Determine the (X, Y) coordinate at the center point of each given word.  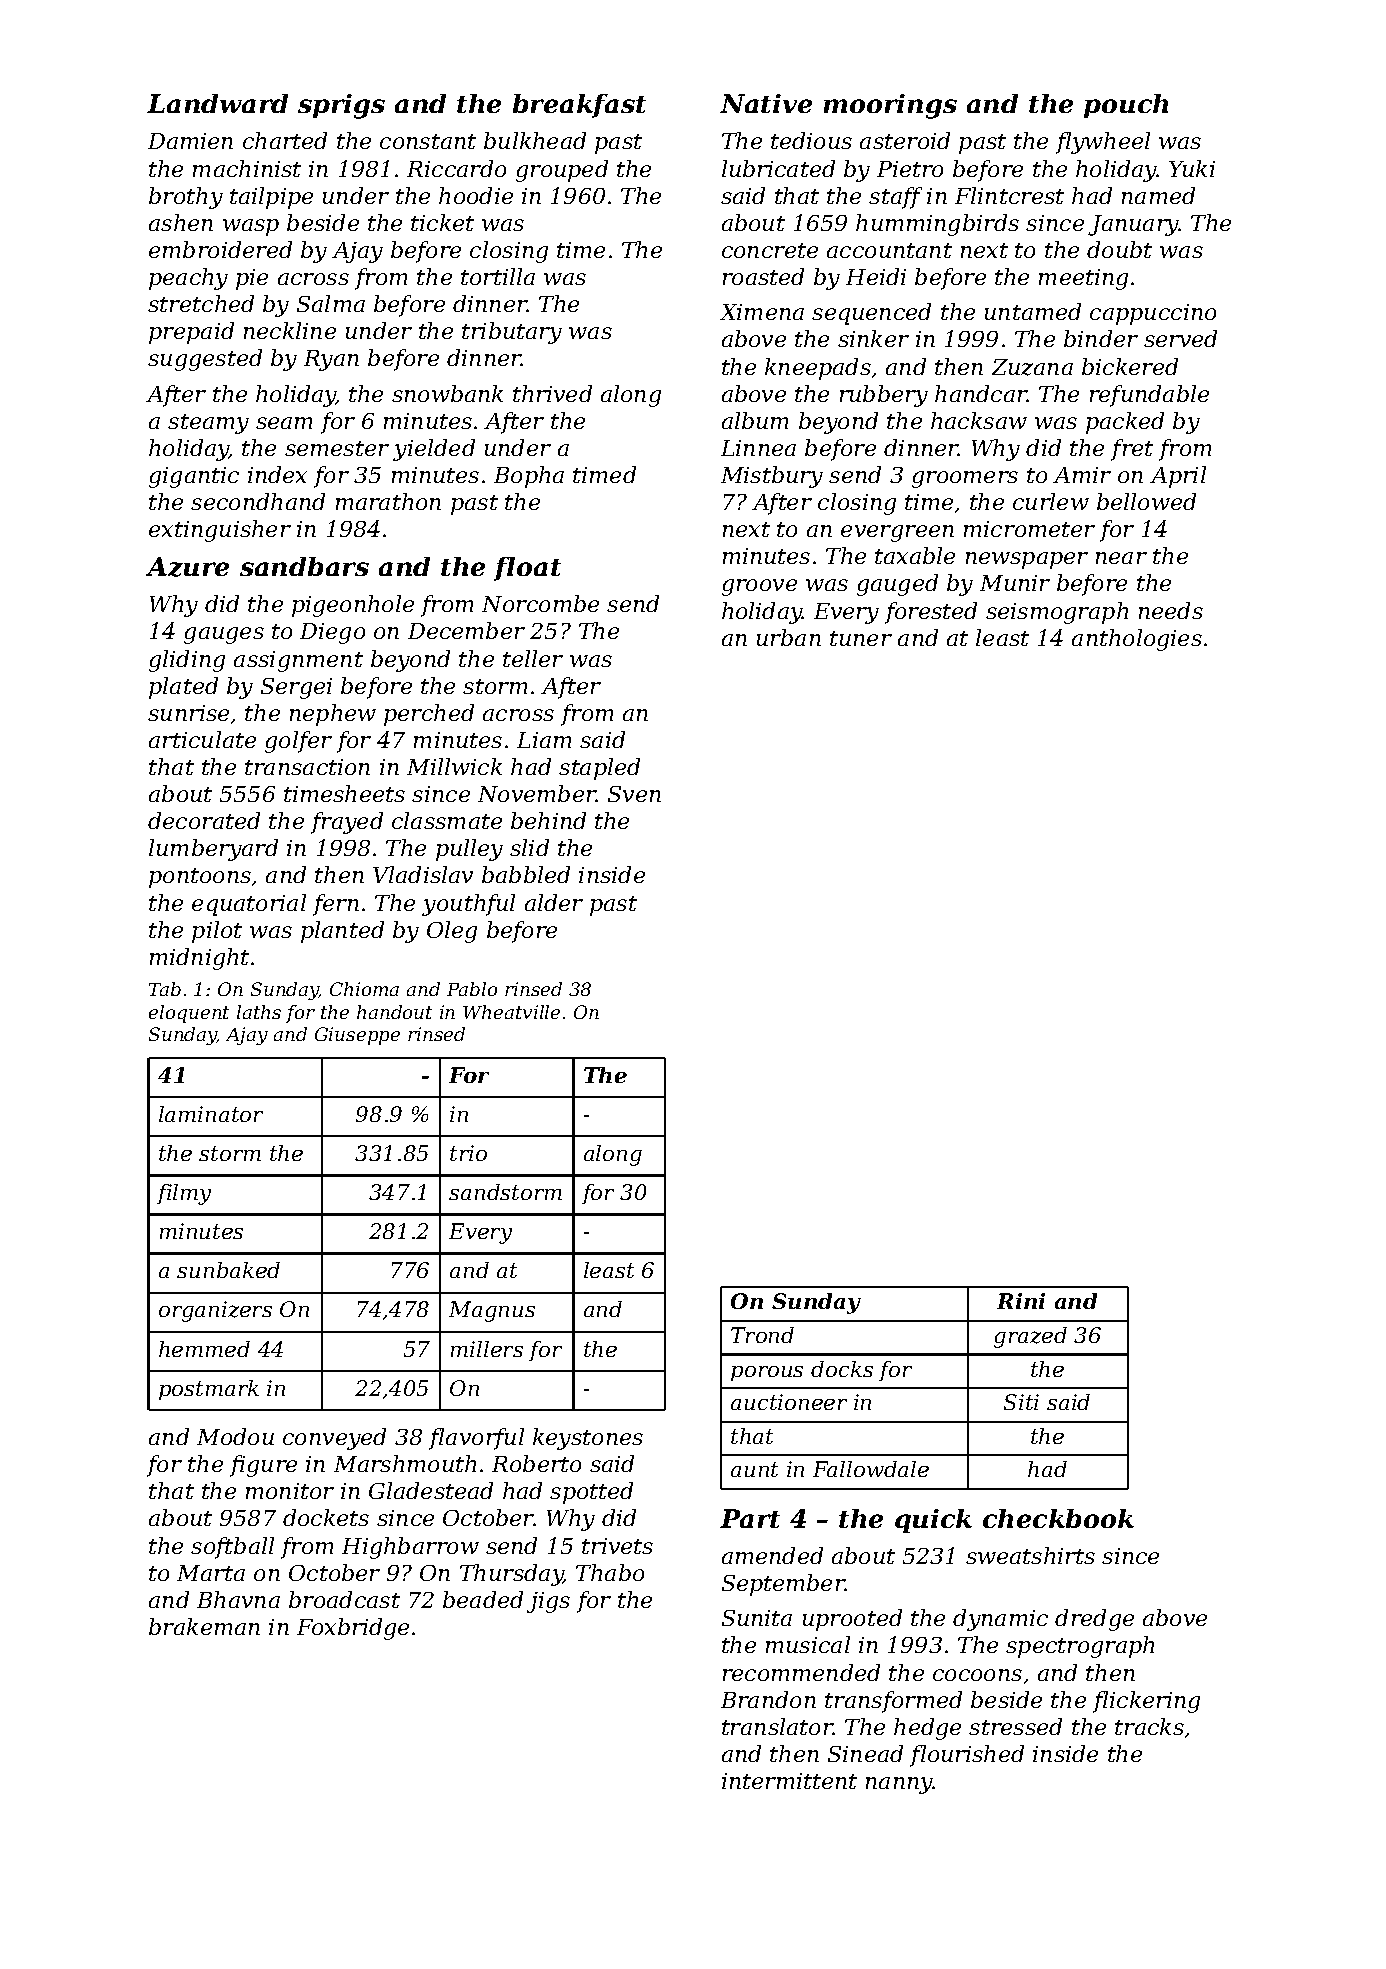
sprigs (341, 106)
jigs (548, 1602)
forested (931, 613)
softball (232, 1548)
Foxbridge (353, 1629)
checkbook (1058, 1518)
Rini (1021, 1301)
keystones (588, 1439)
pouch (1126, 106)
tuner (861, 638)
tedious (811, 140)
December (466, 630)
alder (554, 902)
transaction (307, 767)
